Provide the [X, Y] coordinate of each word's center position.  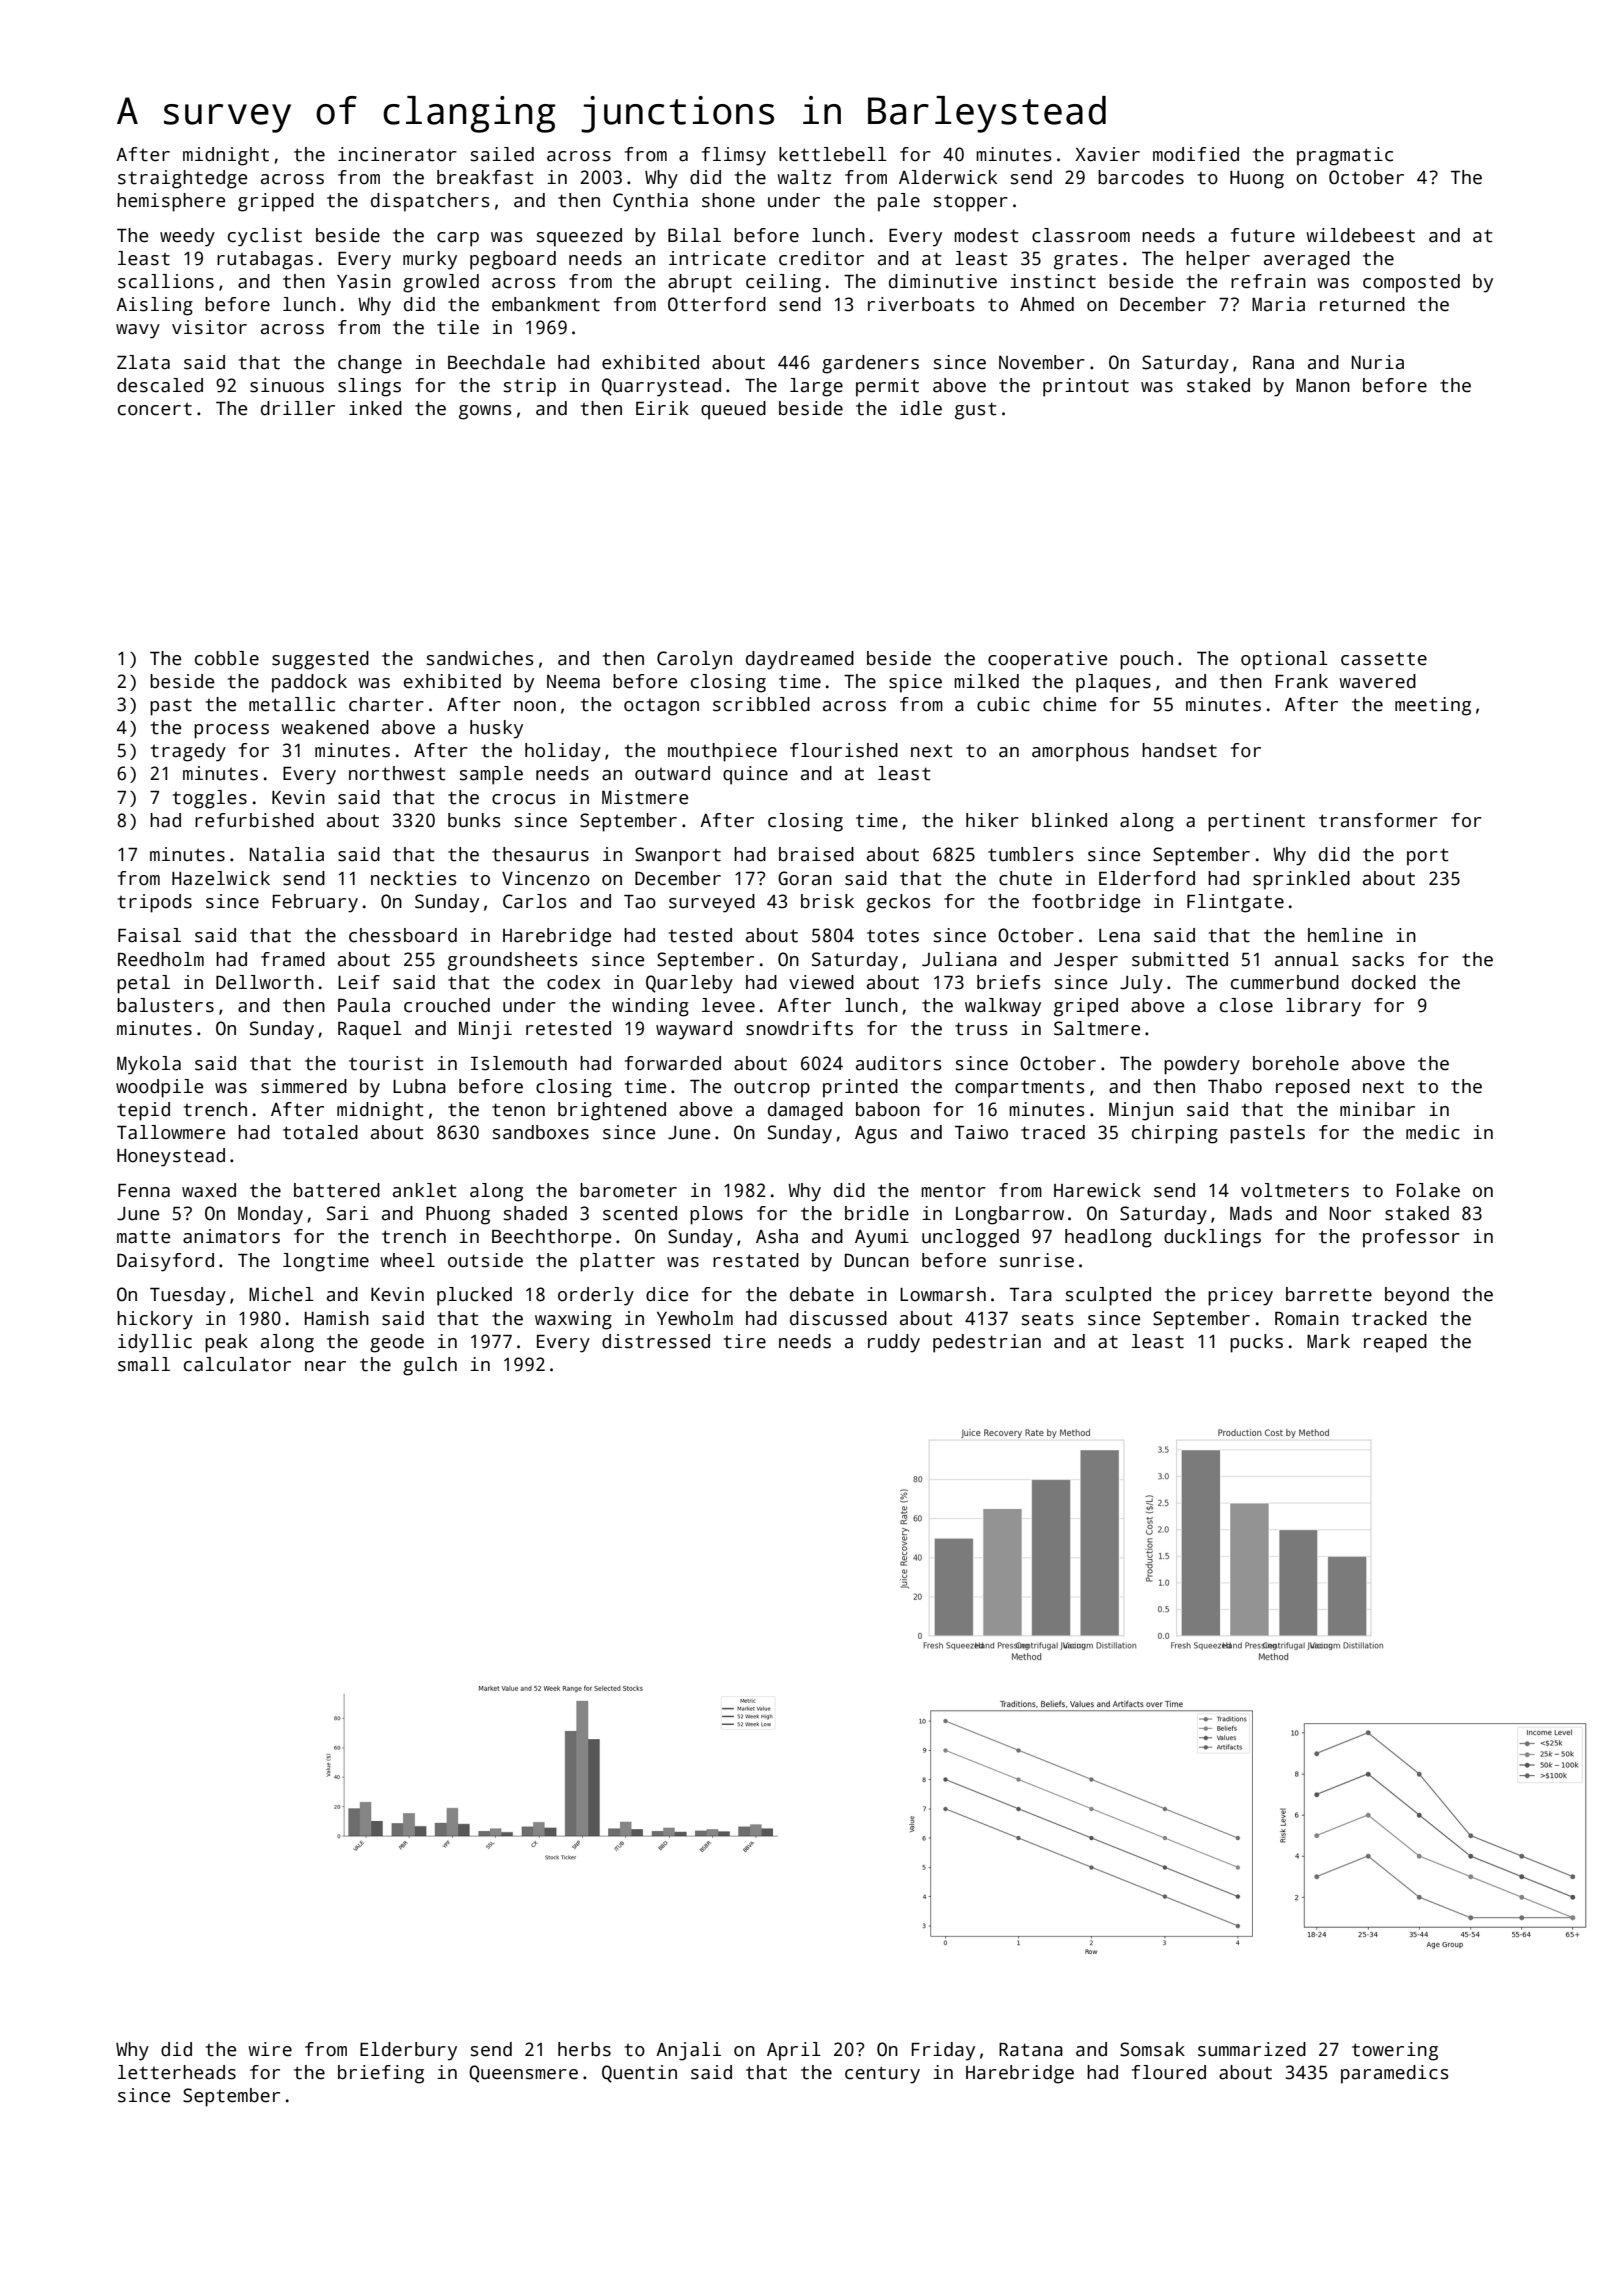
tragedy [188, 752]
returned [1362, 304]
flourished [844, 750]
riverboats [921, 304]
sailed [502, 154]
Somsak [1152, 2049]
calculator [237, 1364]
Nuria [1378, 362]
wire [270, 2049]
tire [745, 1341]
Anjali [688, 2051]
